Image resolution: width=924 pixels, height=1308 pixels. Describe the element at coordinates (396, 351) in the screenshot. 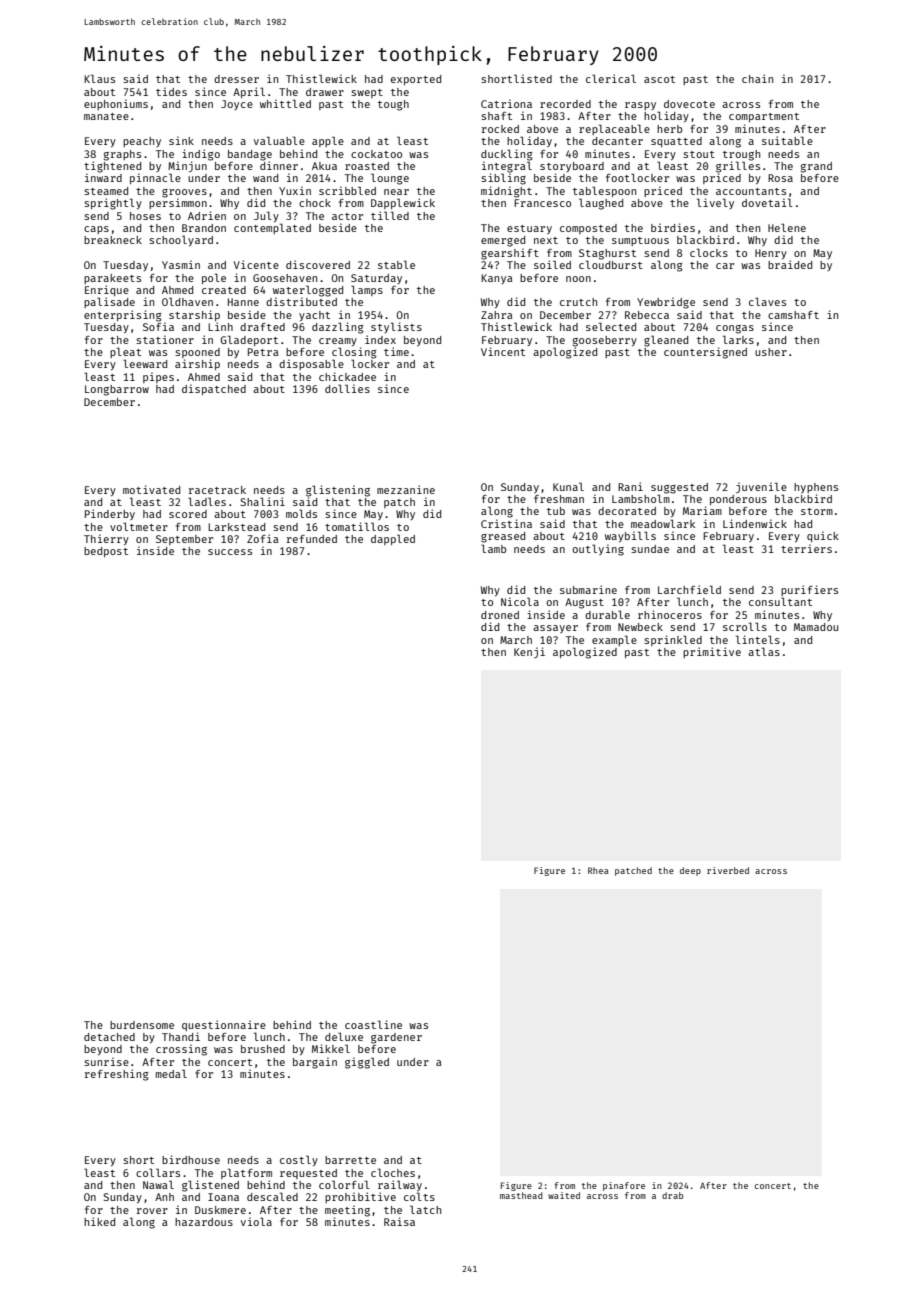

I see `time` at that location.
